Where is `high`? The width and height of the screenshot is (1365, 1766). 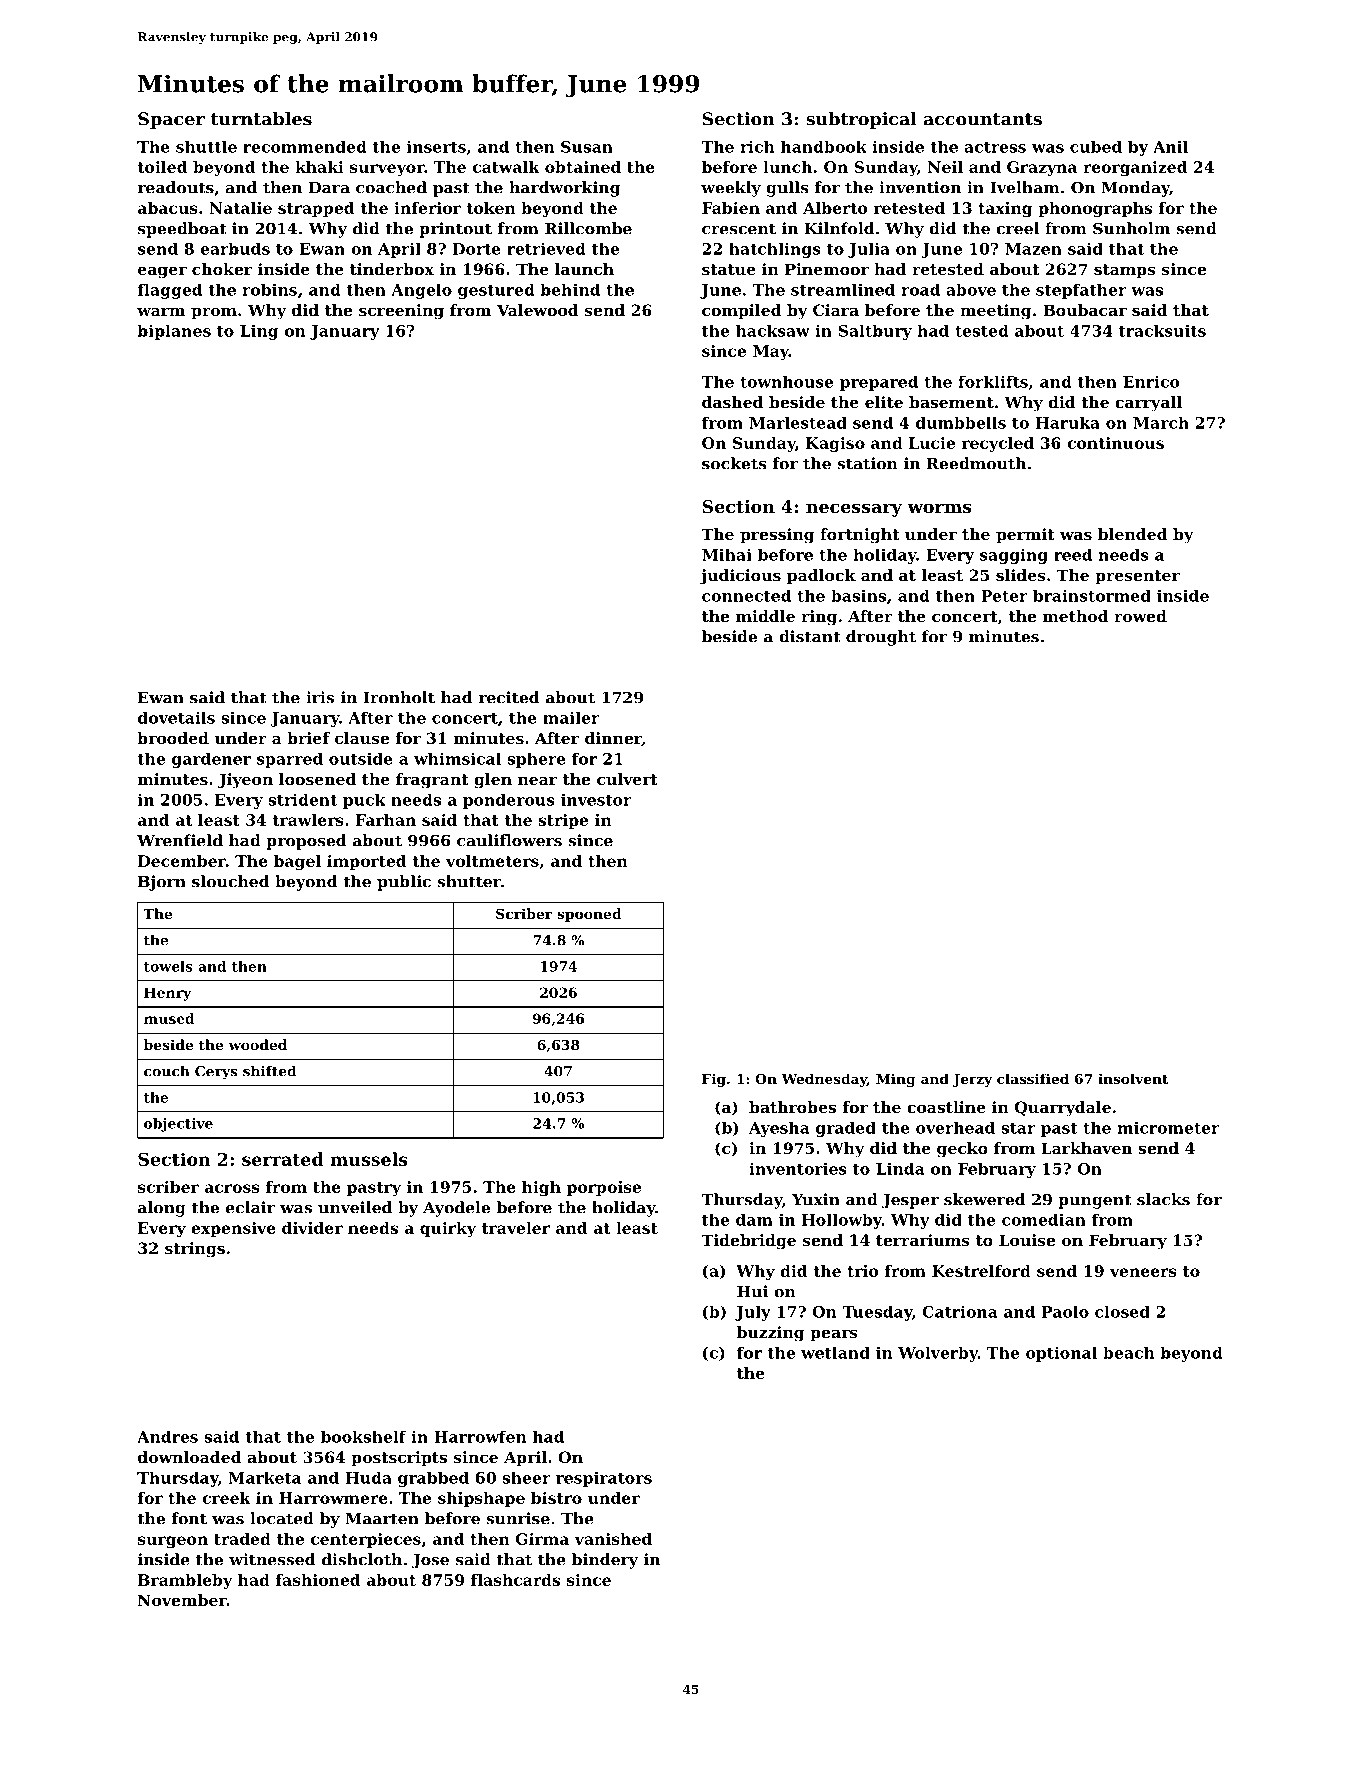 high is located at coordinates (541, 1188).
